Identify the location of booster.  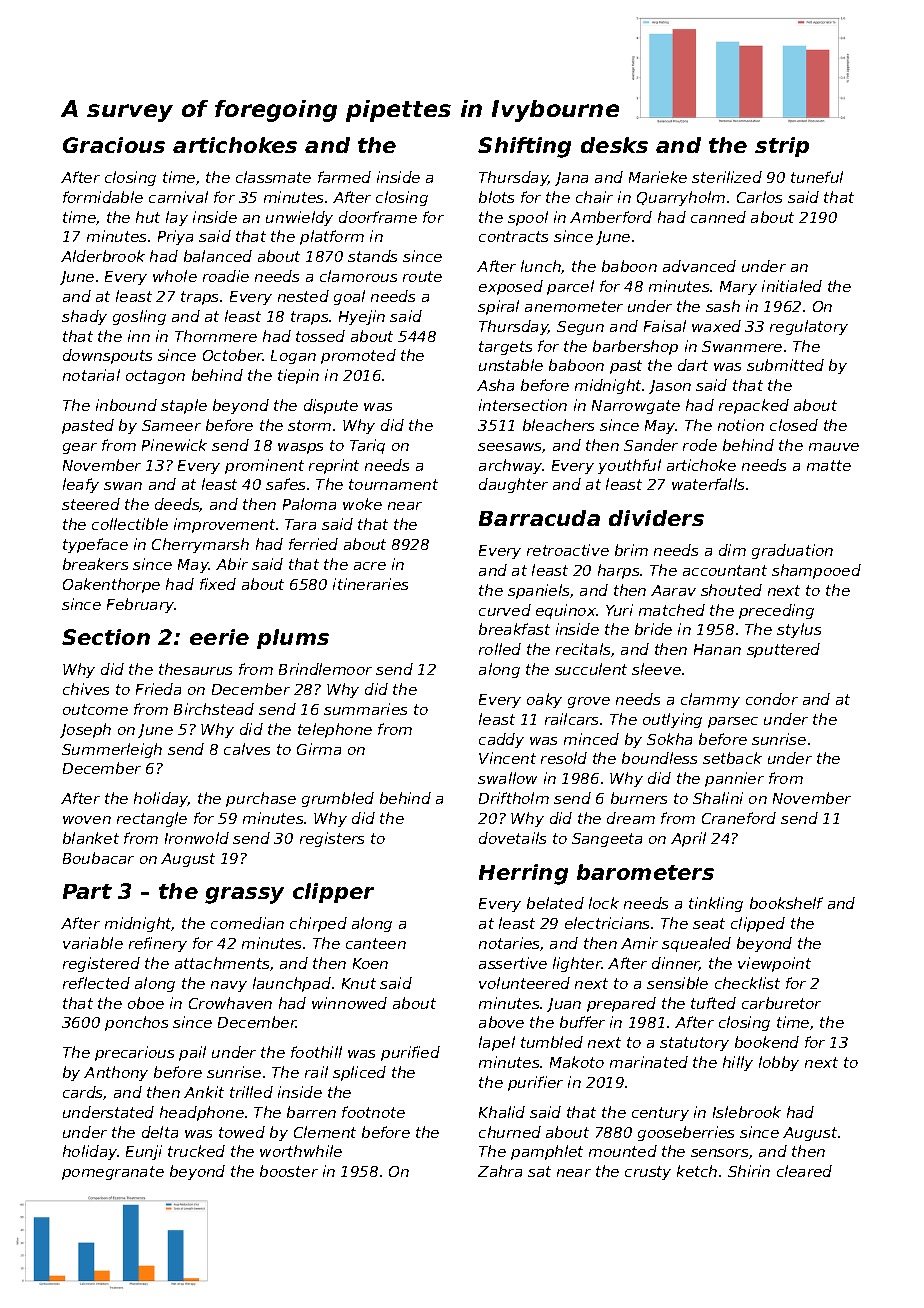
(289, 1171).
